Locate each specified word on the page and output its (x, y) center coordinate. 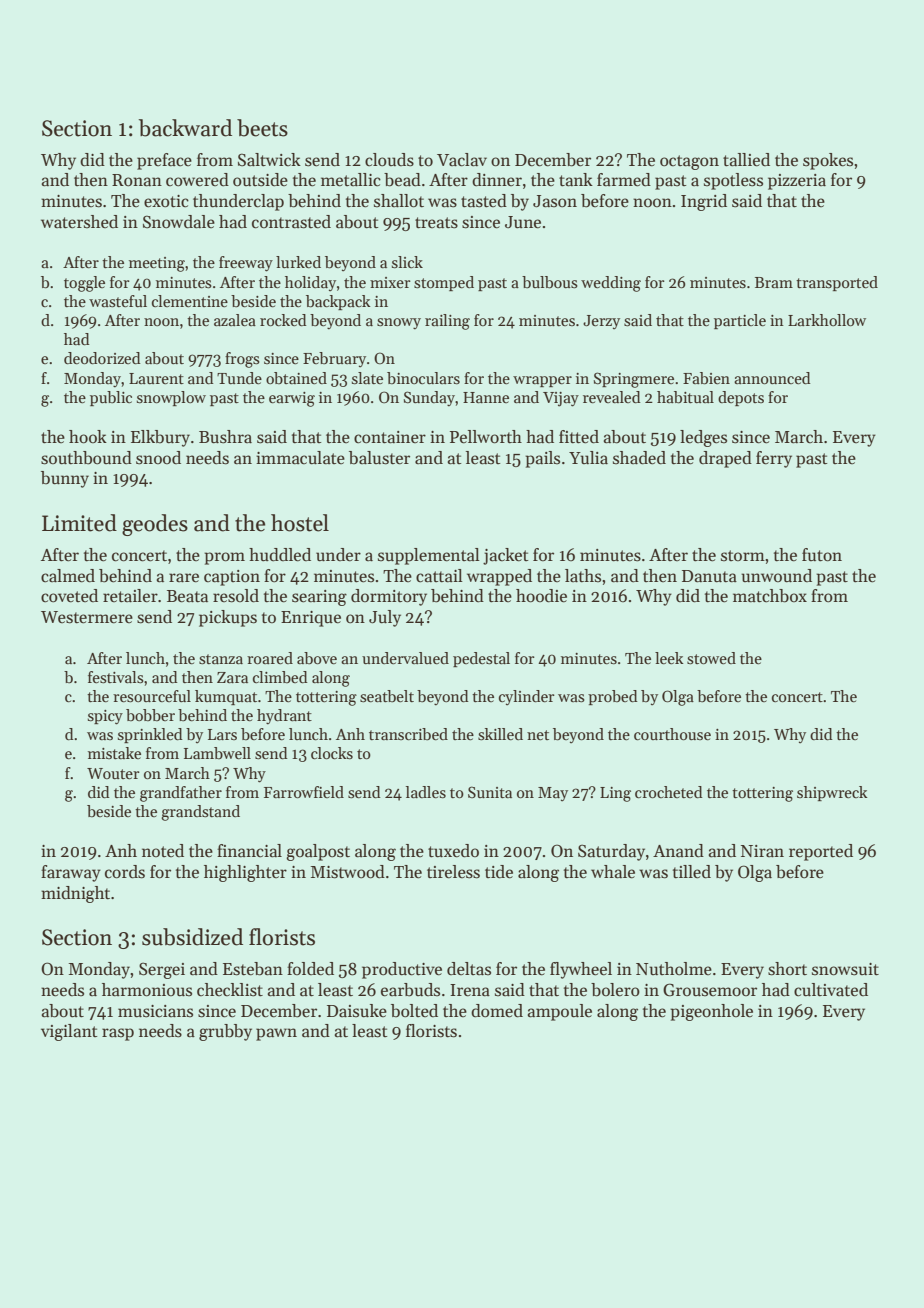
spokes (828, 161)
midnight (75, 894)
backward (185, 128)
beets (262, 128)
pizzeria (797, 182)
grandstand (200, 813)
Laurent (156, 378)
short (787, 969)
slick (407, 262)
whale (613, 872)
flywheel (581, 970)
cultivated (831, 990)
